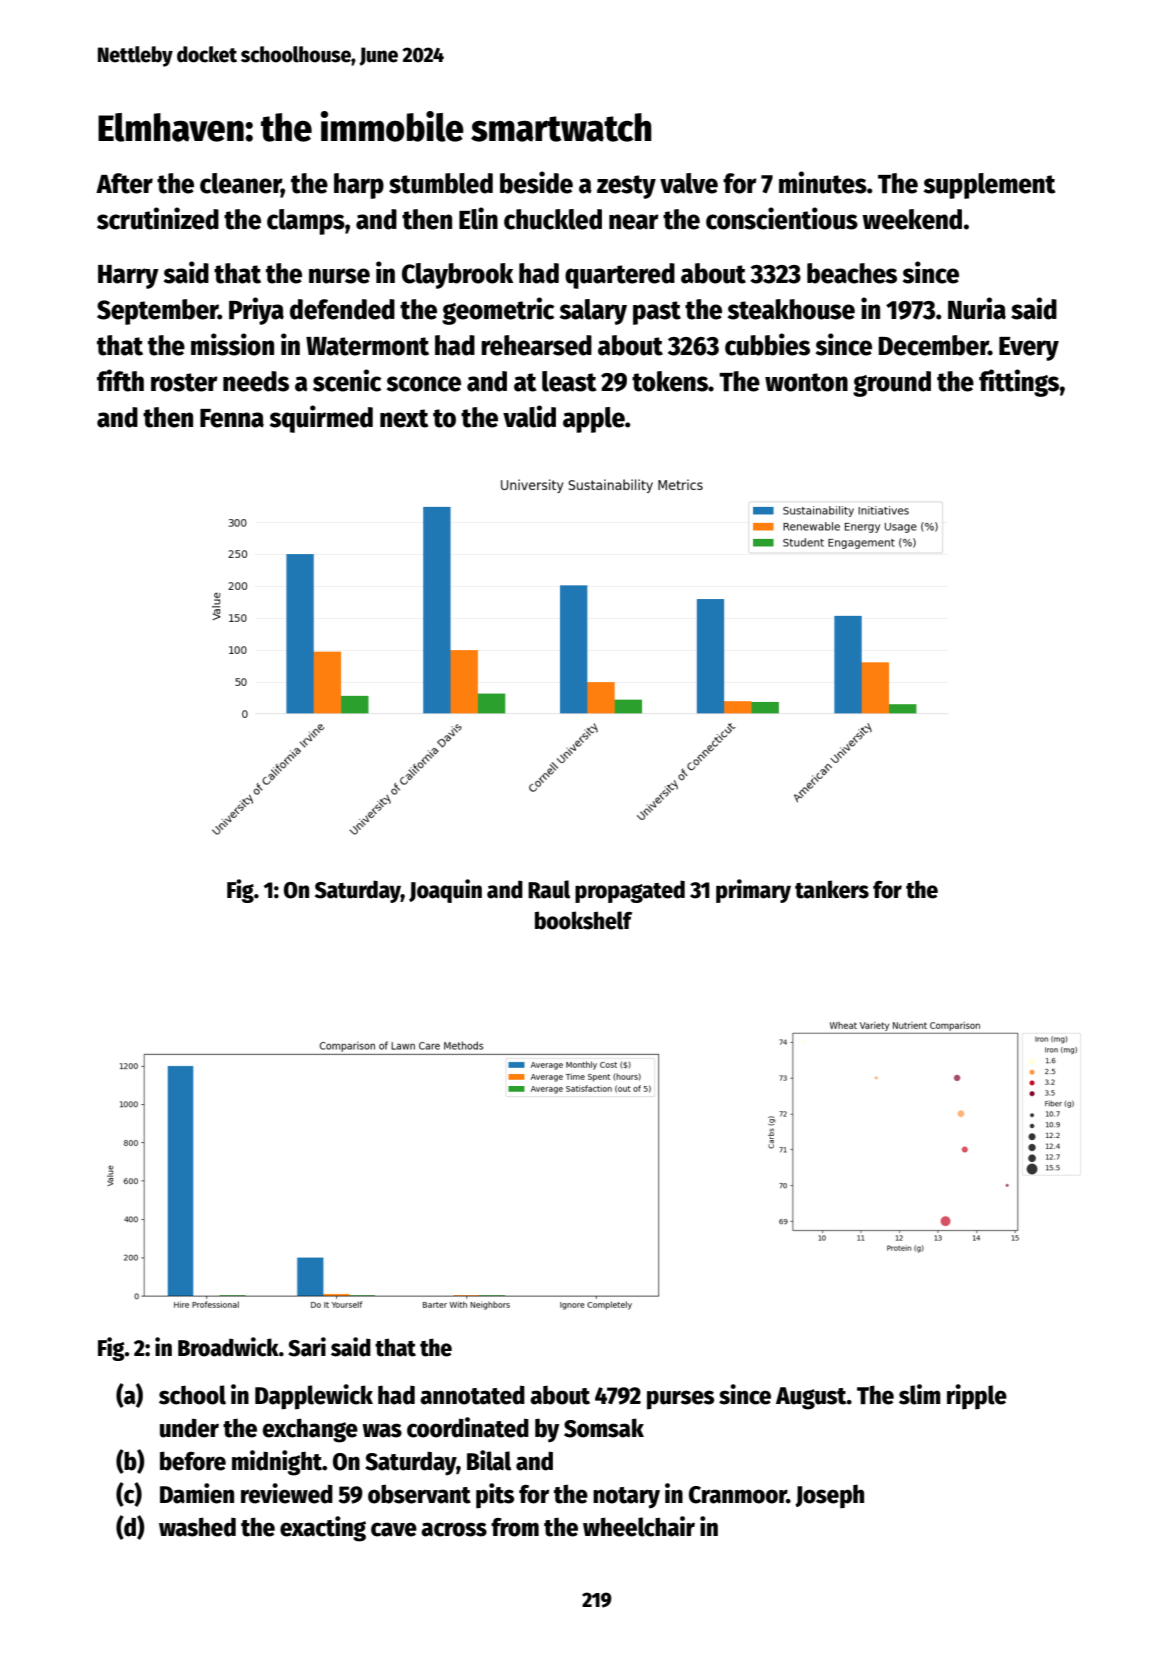 This image has height=1654, width=1165. Describe the element at coordinates (228, 1347) in the image. I see `Broadwick` at that location.
